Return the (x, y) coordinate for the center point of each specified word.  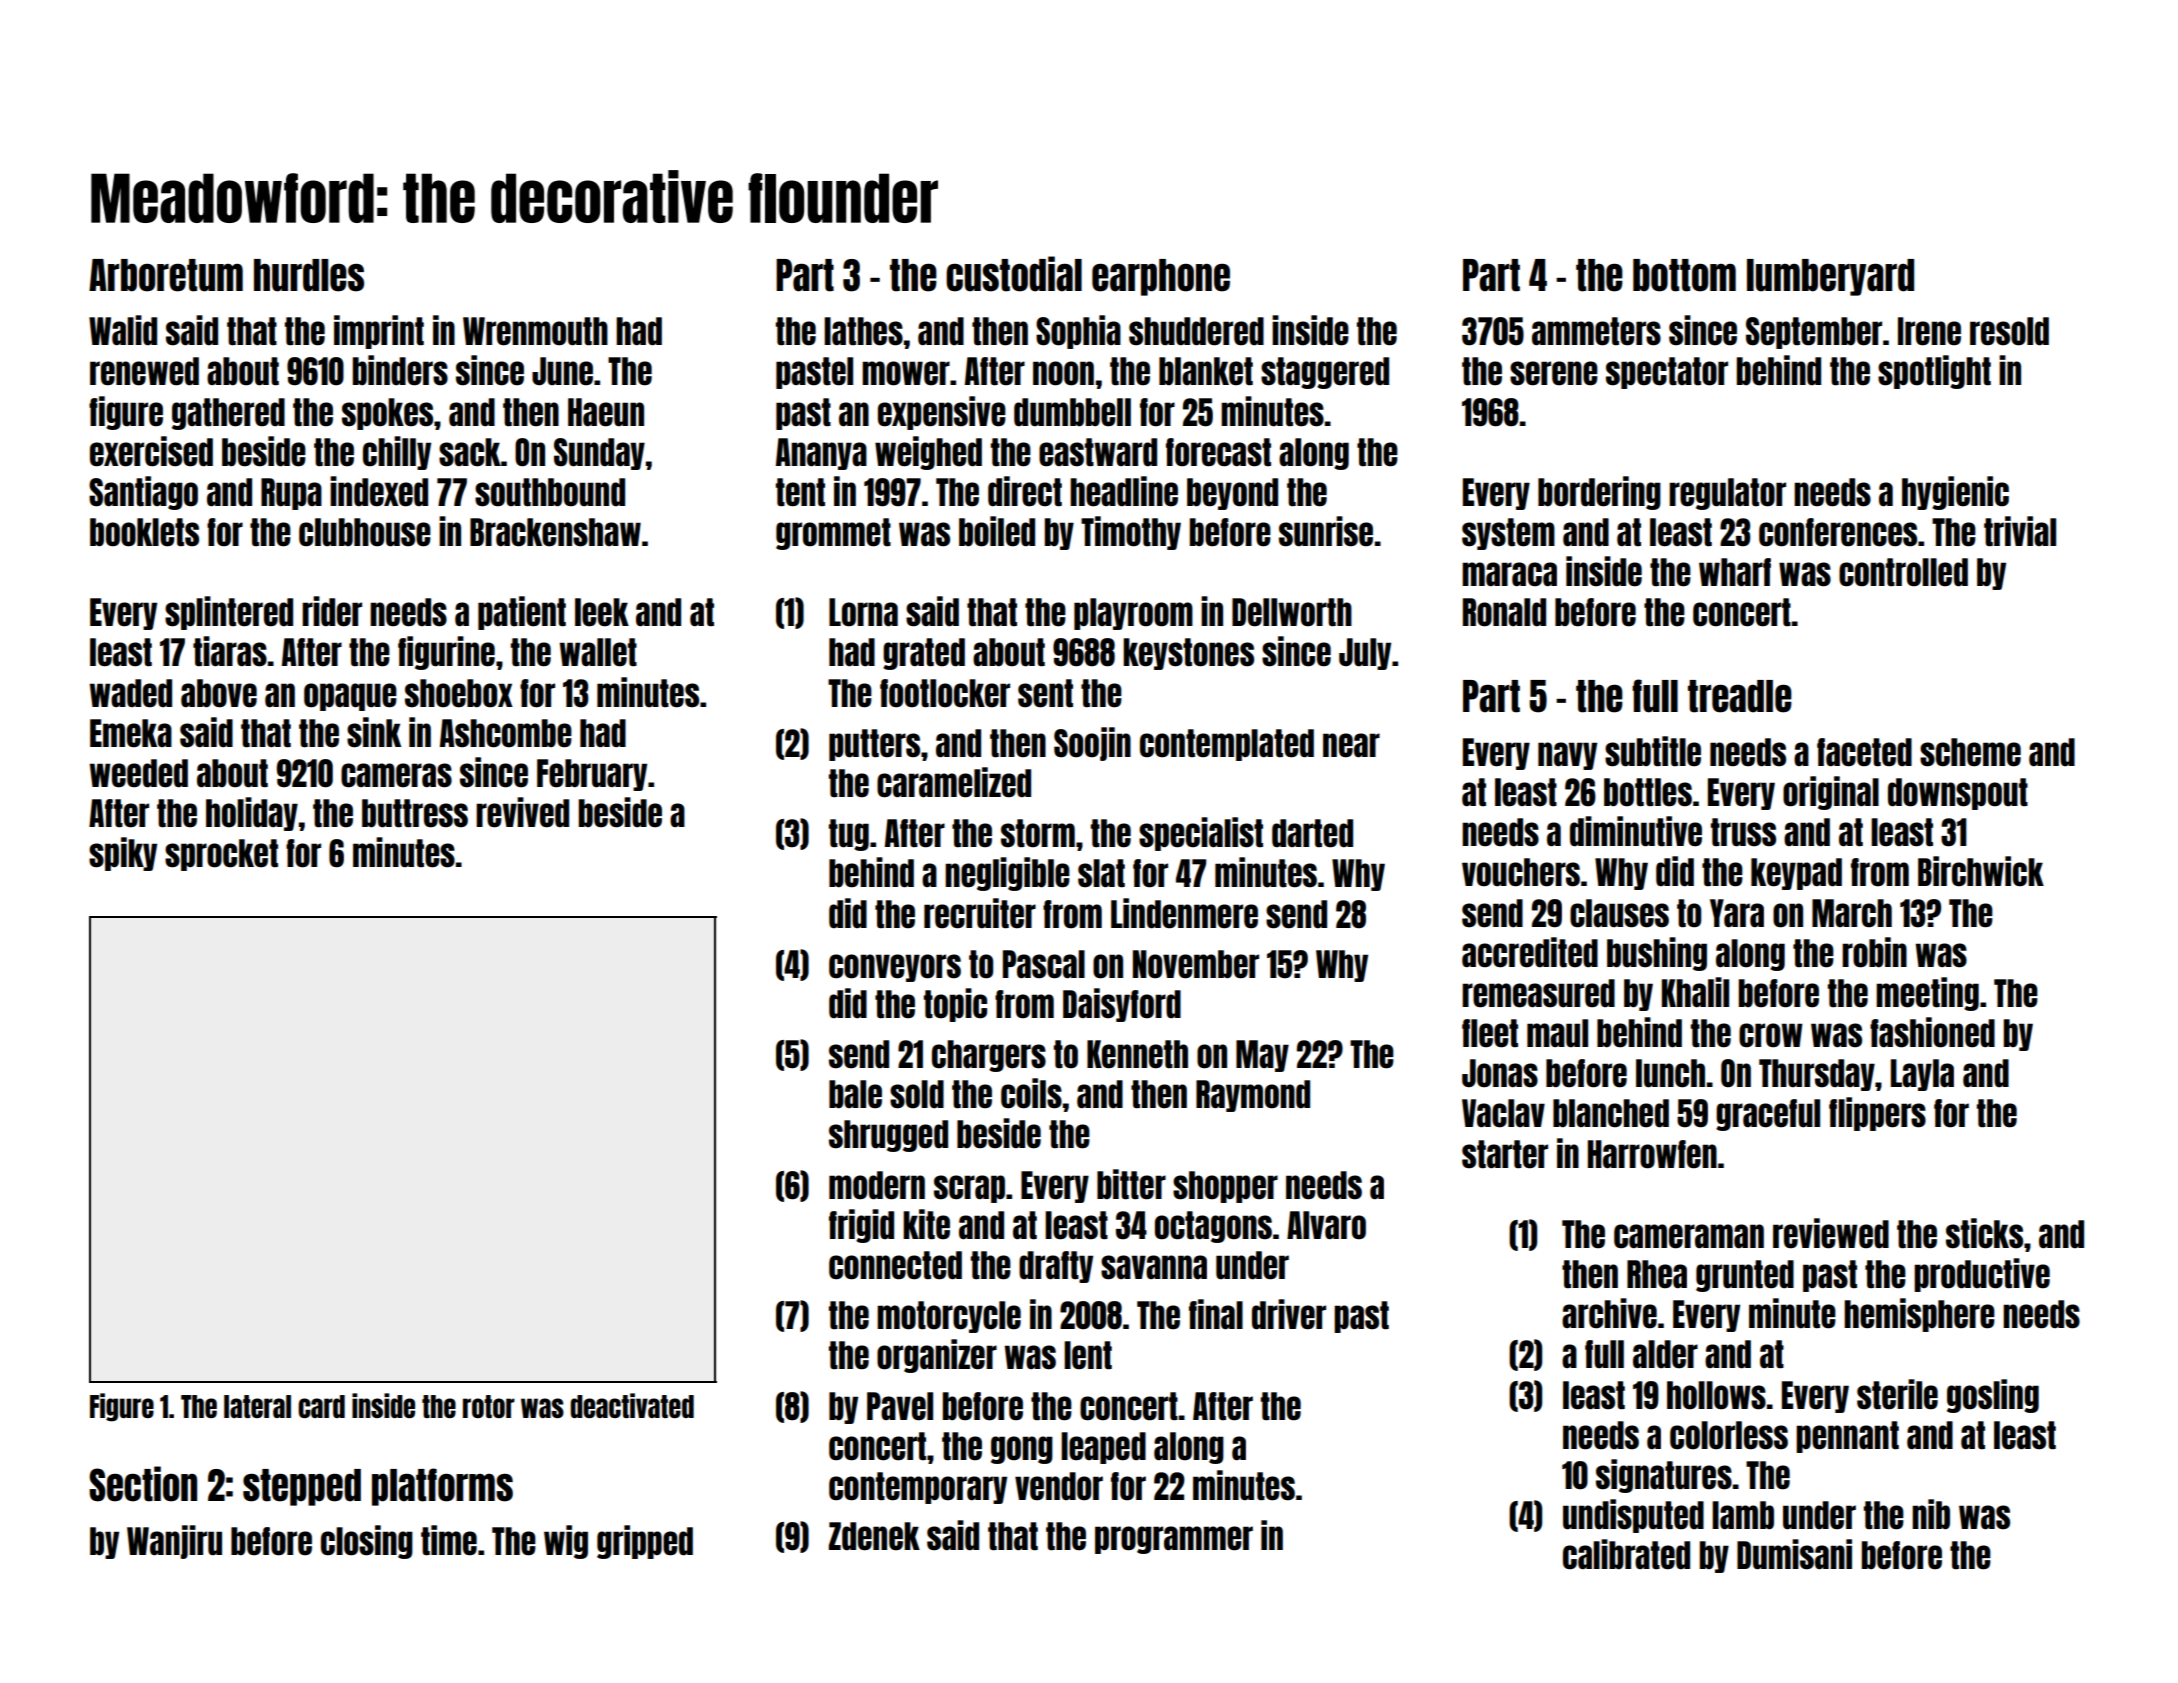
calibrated (1626, 1554)
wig (566, 1542)
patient (522, 613)
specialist (1201, 834)
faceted (1864, 752)
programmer (1174, 1540)
